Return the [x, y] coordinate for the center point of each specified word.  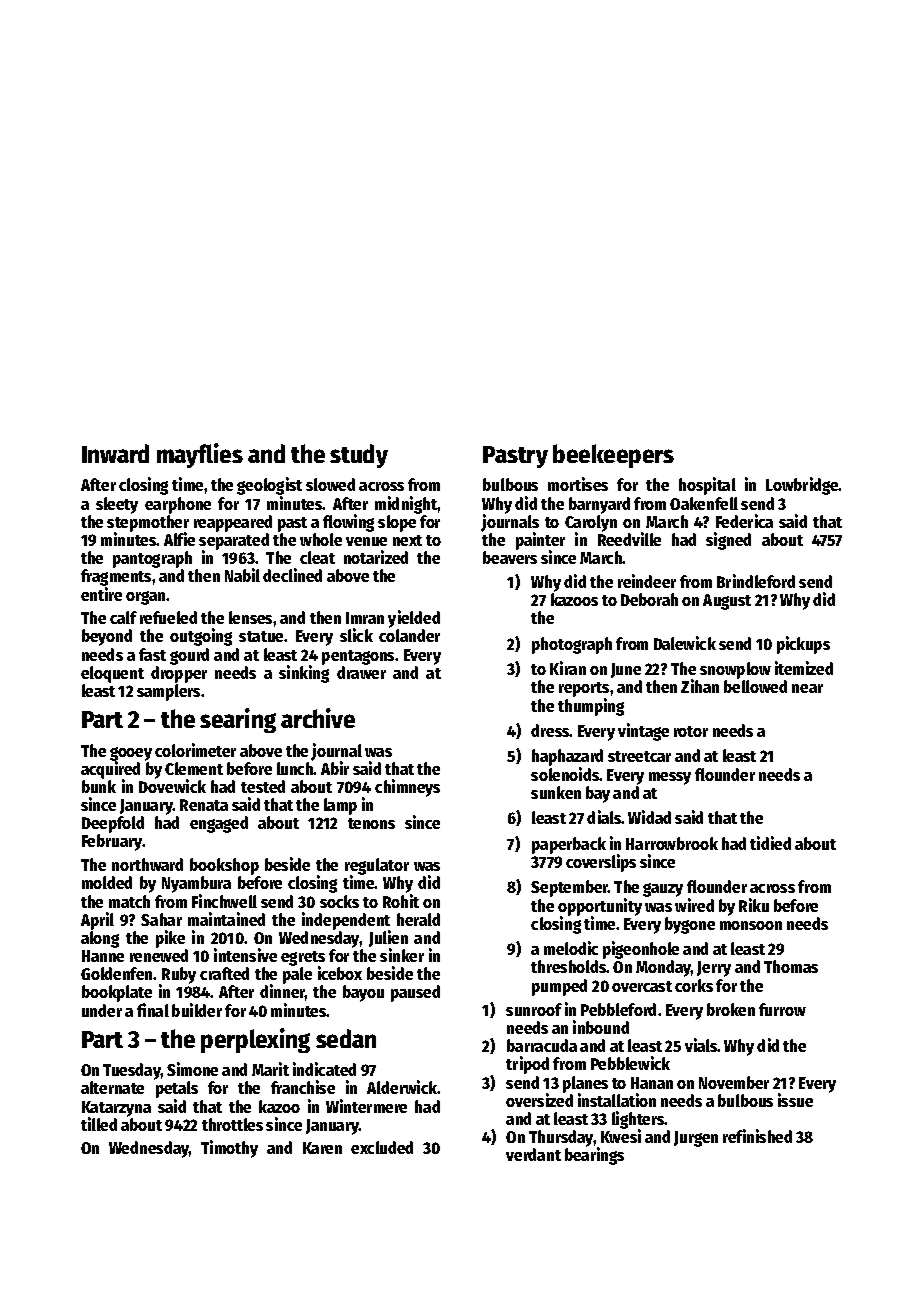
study [359, 456]
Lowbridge [802, 486]
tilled [99, 1124]
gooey [131, 754]
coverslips [601, 863]
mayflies [200, 455]
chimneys [407, 788]
